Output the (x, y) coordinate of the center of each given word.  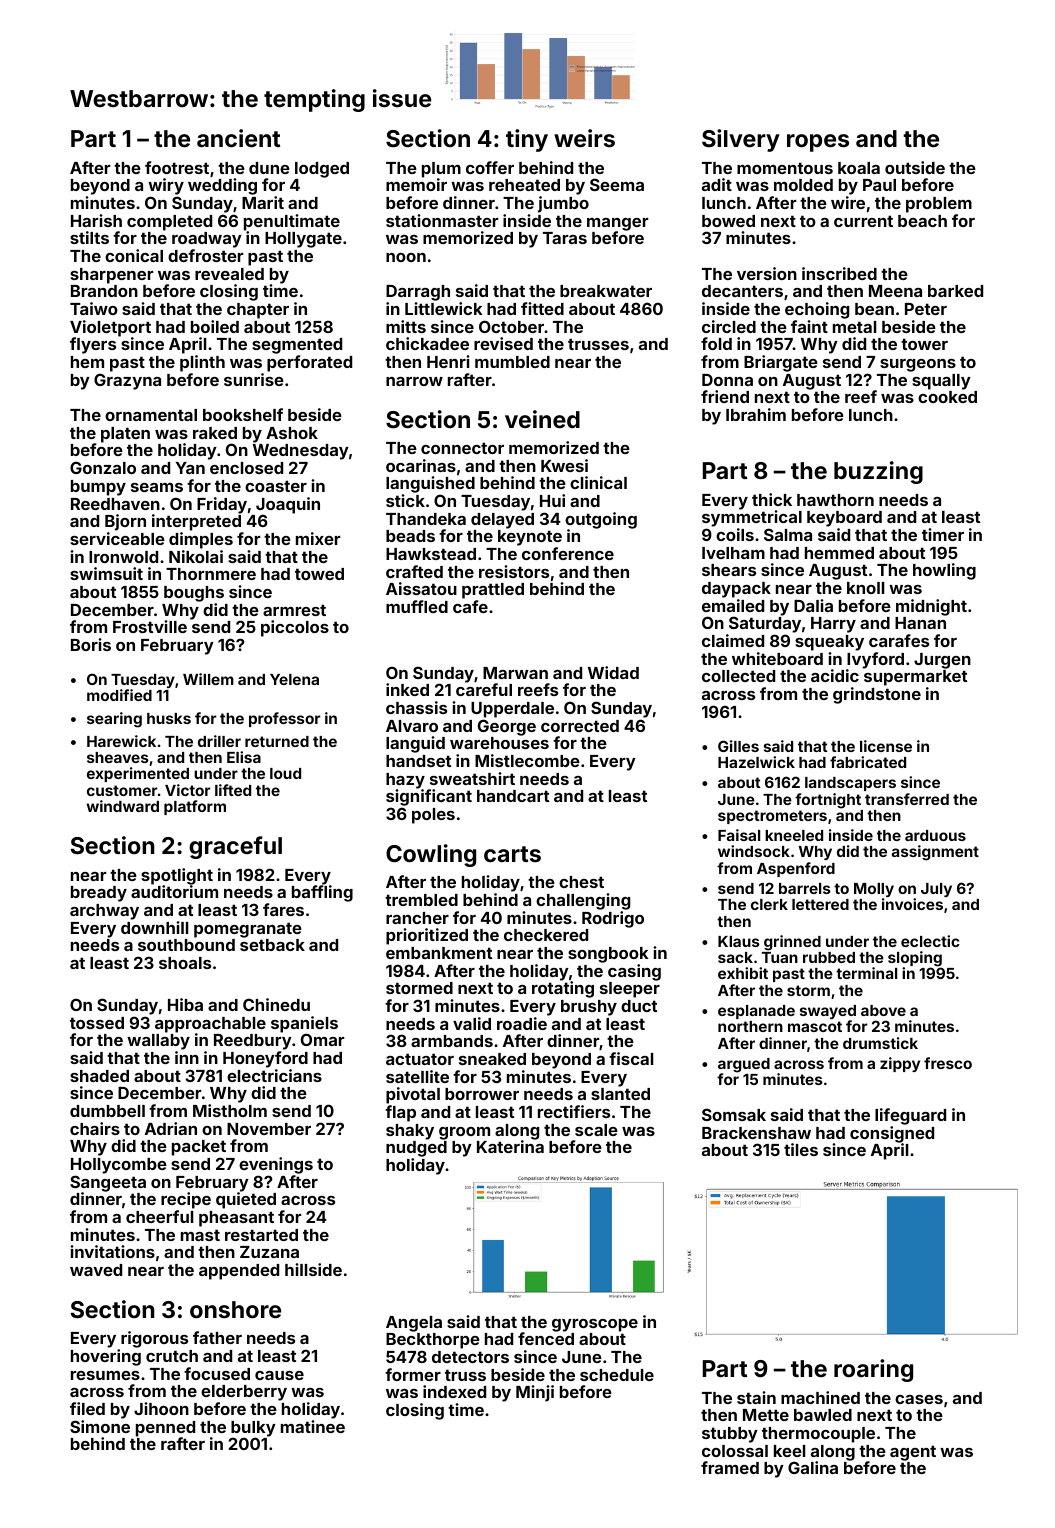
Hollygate (303, 240)
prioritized (427, 936)
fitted (542, 308)
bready (99, 894)
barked (955, 291)
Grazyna (127, 381)
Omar (322, 1039)
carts (512, 854)
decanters (742, 291)
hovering (106, 1357)
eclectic (930, 941)
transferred (907, 799)
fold (716, 343)
